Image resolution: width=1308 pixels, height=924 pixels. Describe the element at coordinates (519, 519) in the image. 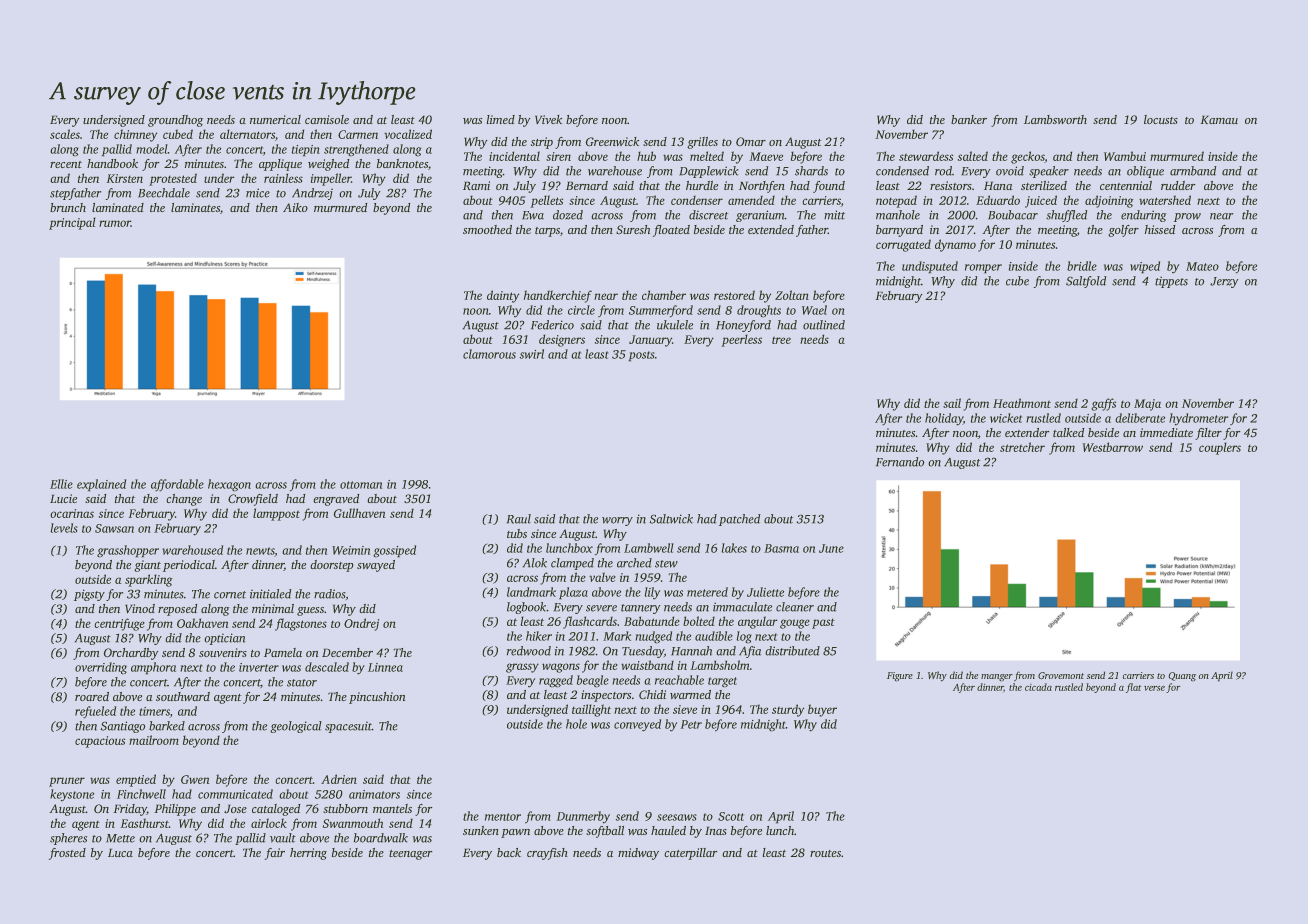

I see `Raul` at that location.
